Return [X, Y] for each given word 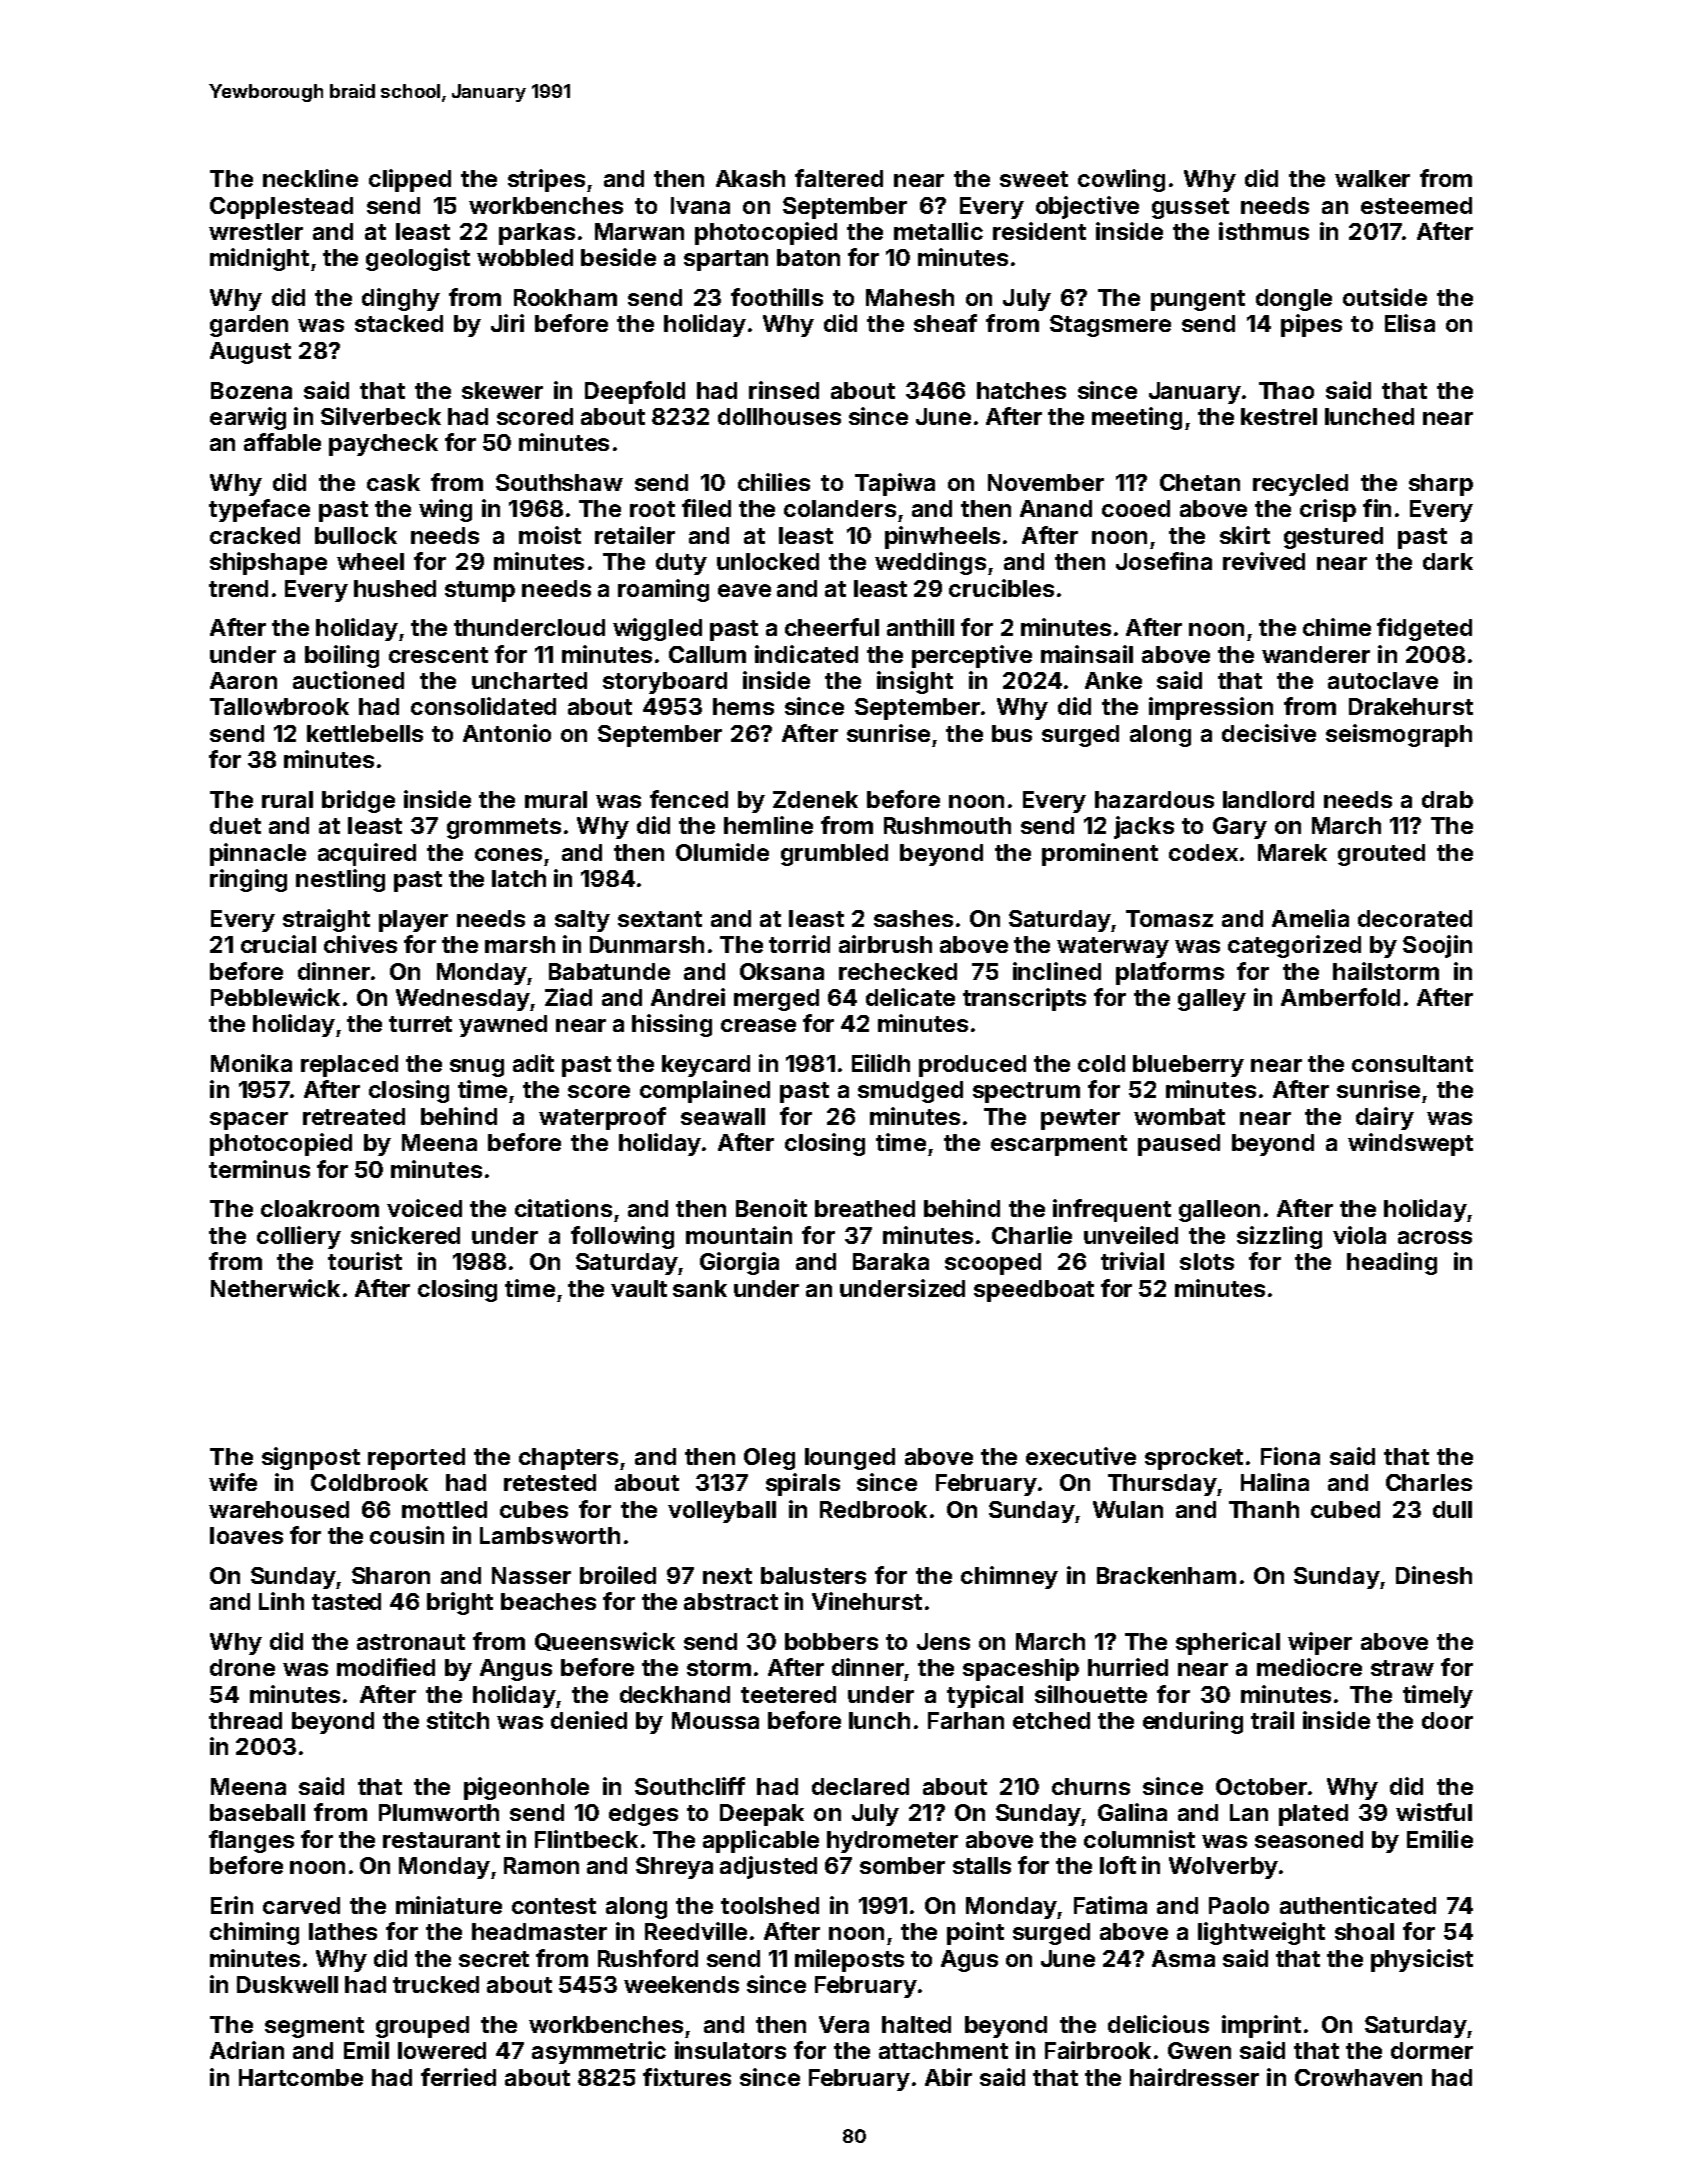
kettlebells [365, 733]
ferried [458, 2077]
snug [477, 1068]
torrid [799, 944]
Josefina [1164, 561]
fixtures [687, 2077]
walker [1372, 178]
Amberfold [1340, 997]
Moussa [715, 1720]
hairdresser [1194, 2077]
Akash [750, 178]
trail [1272, 1720]
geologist [418, 259]
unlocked [768, 561]
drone [242, 1667]
